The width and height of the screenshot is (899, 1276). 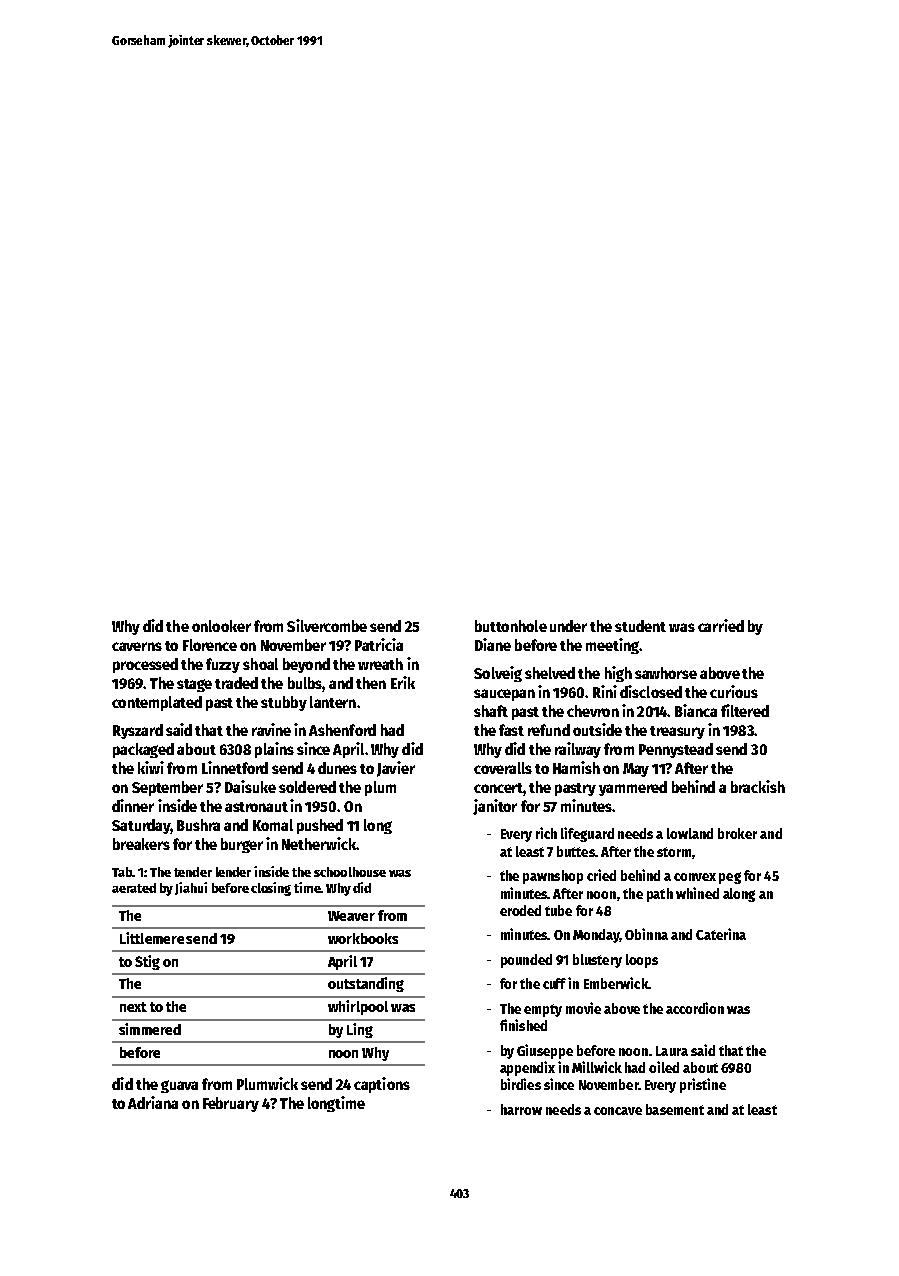 I want to click on student, so click(x=640, y=626).
